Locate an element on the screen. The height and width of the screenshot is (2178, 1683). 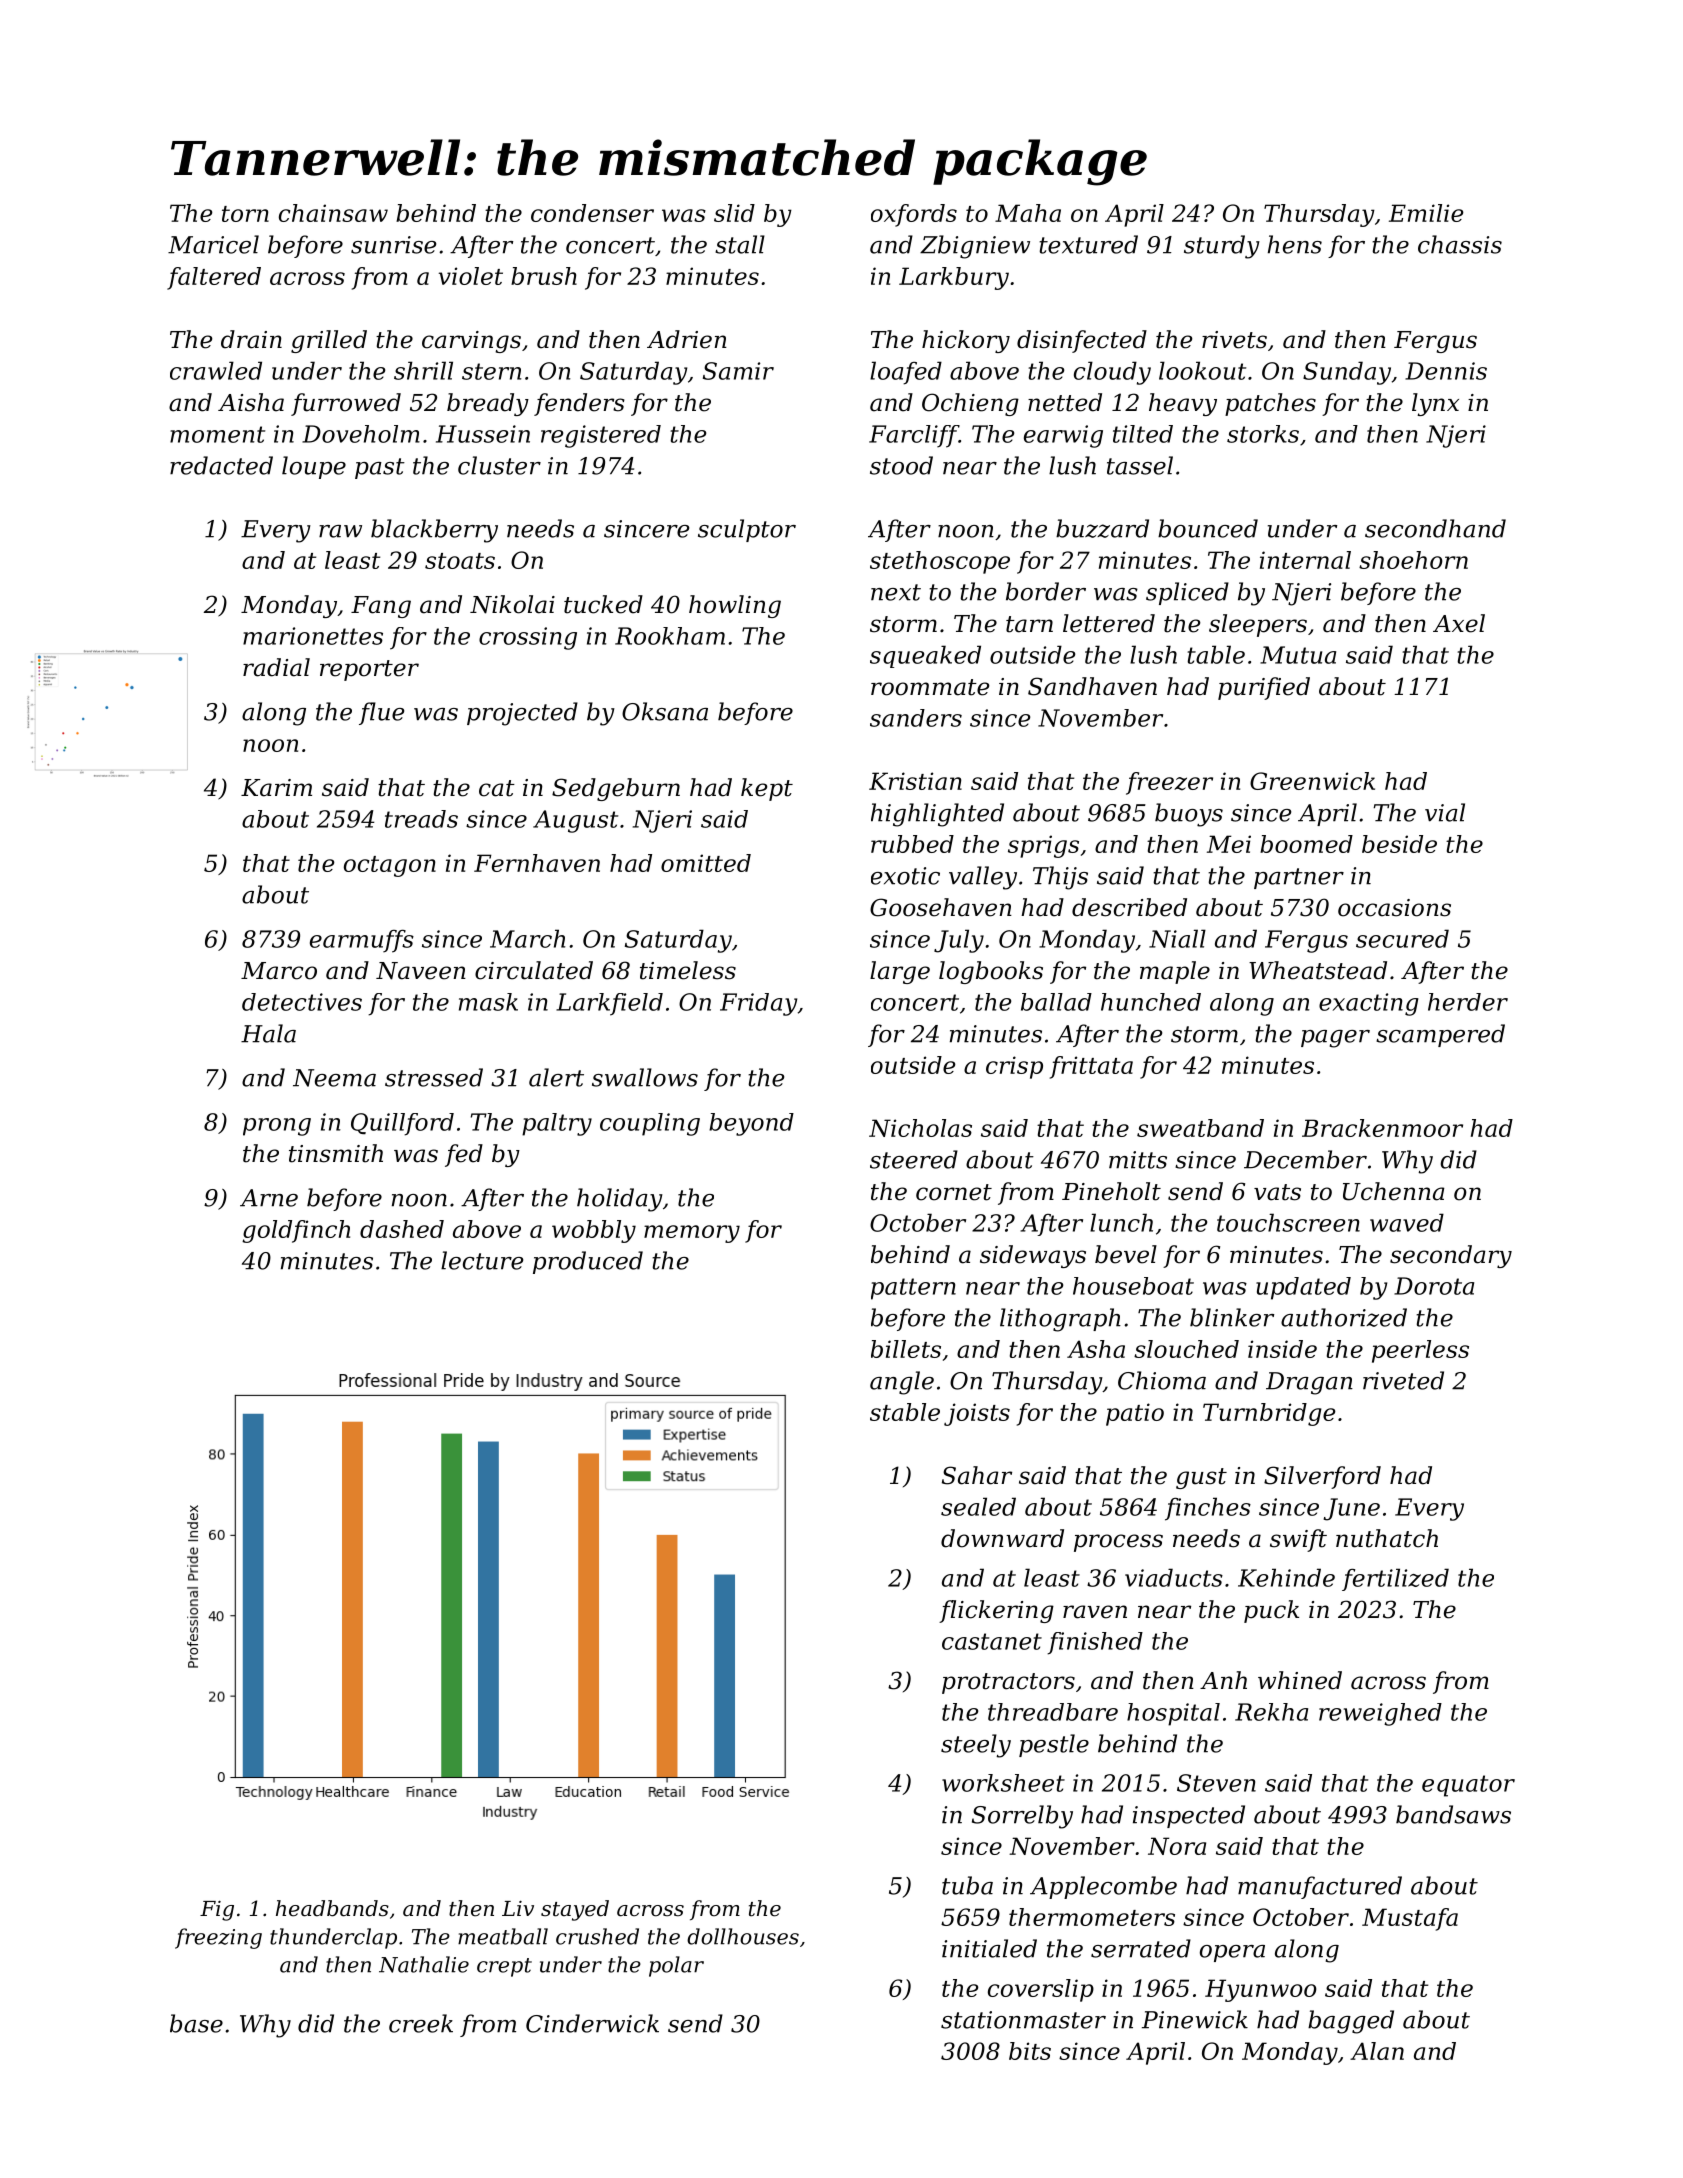
rivets is located at coordinates (1234, 340).
